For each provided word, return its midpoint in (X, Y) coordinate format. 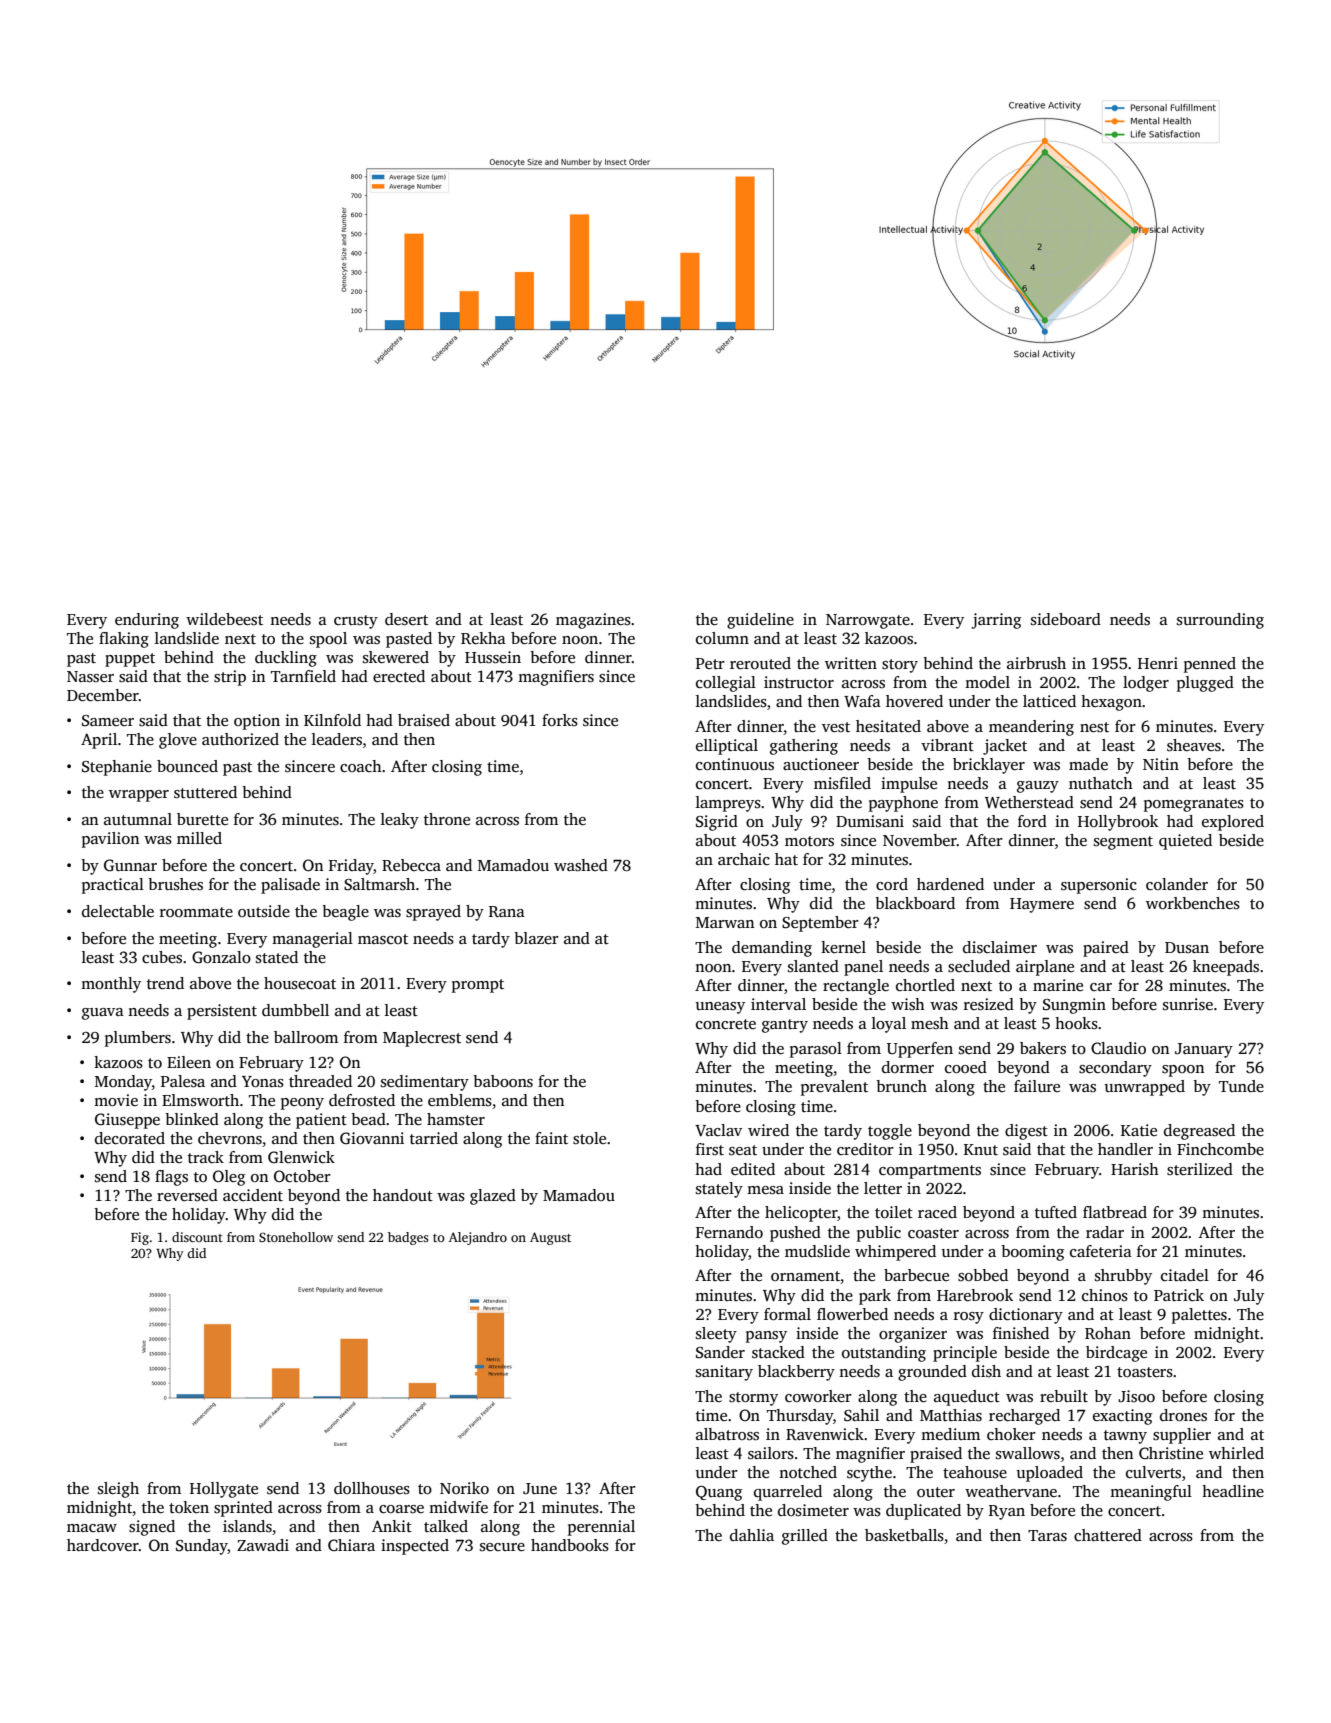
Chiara (351, 1545)
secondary (1115, 1069)
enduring (147, 621)
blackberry (796, 1373)
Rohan (1108, 1333)
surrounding (1220, 621)
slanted (813, 966)
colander (1177, 884)
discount (197, 1237)
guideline (760, 621)
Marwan (725, 922)
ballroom (306, 1037)
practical (113, 886)
